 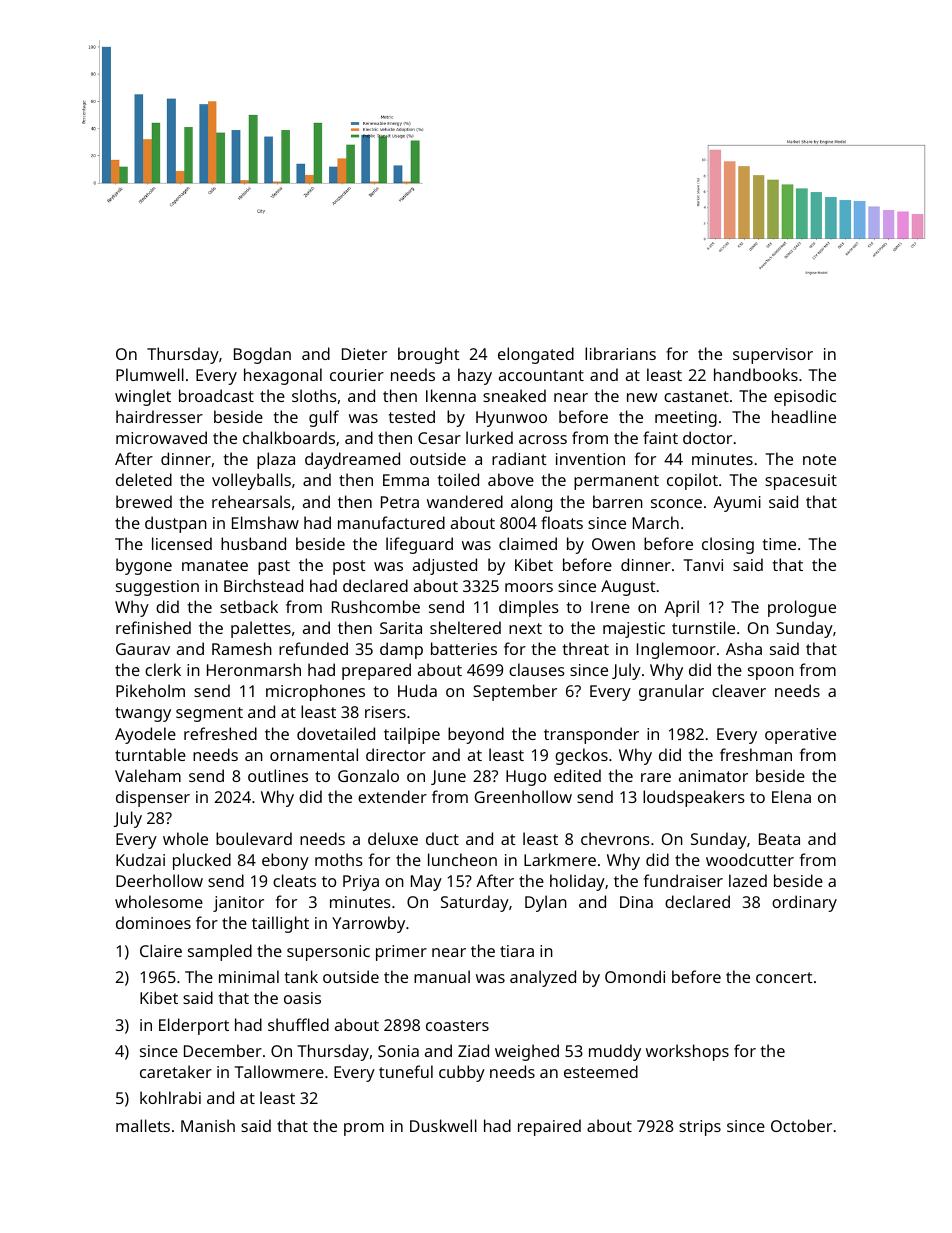 What do you see at coordinates (779, 544) in the document?
I see `time` at bounding box center [779, 544].
